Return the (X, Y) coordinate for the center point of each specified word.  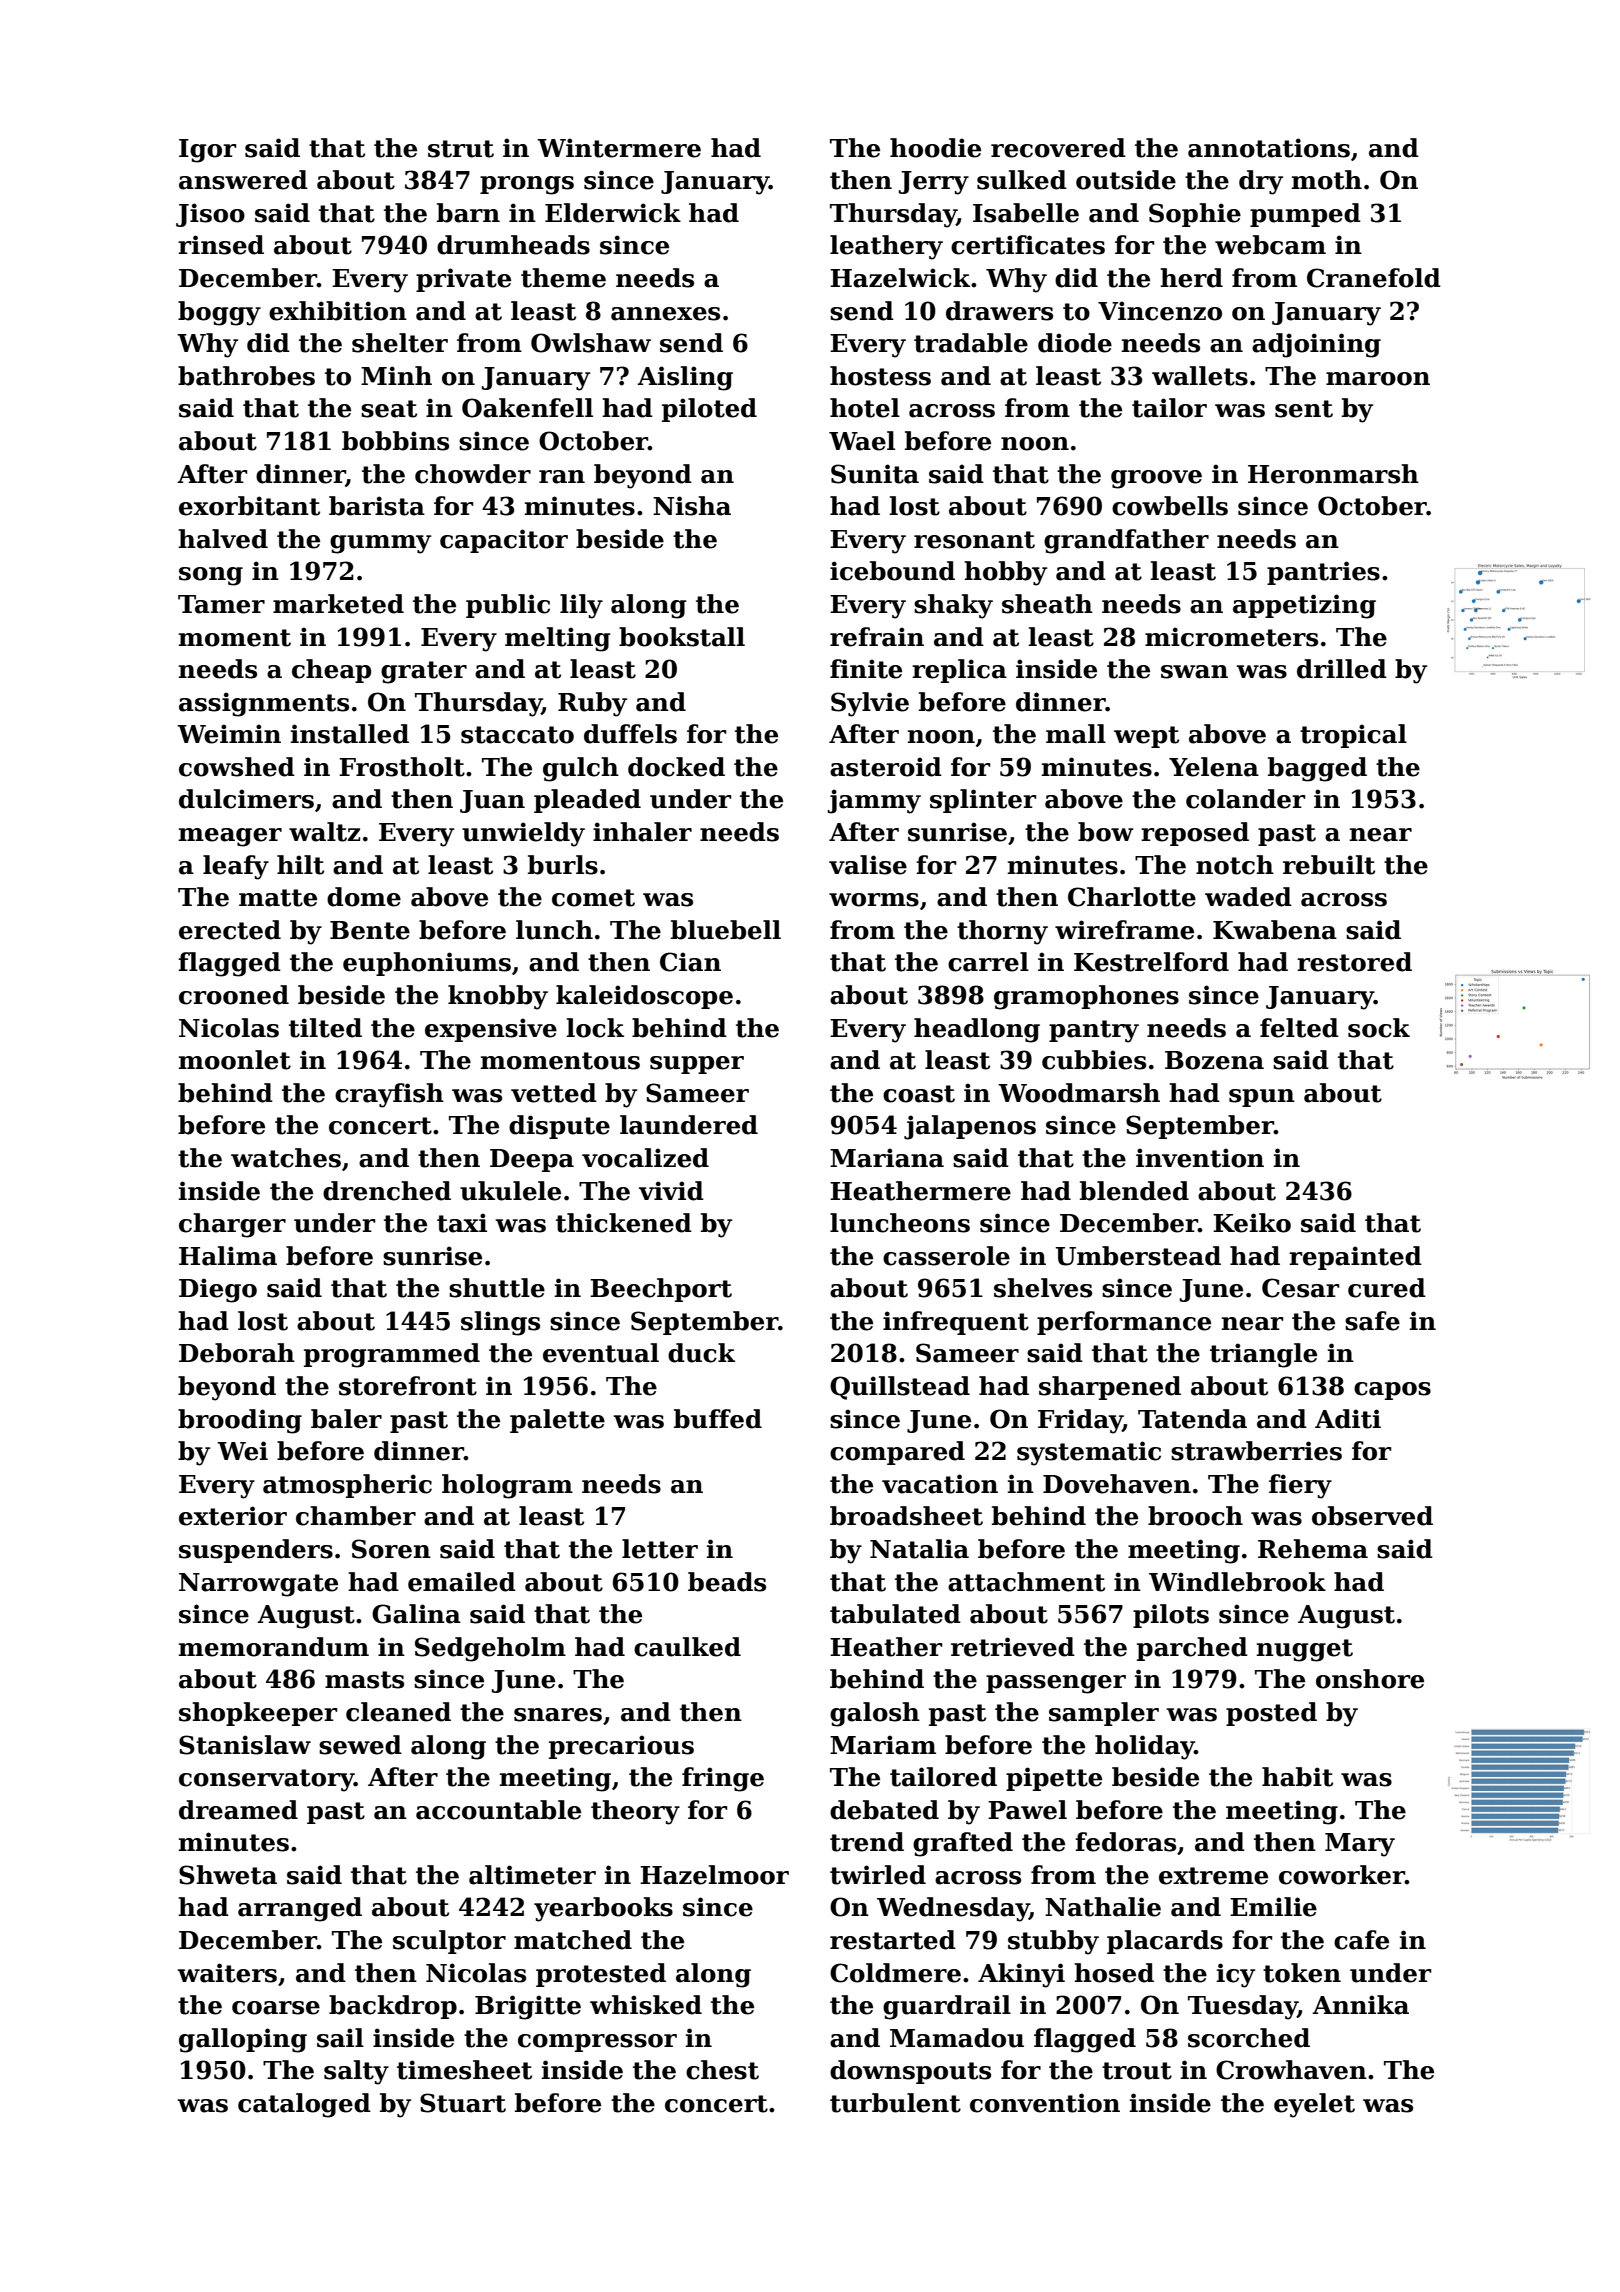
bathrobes (246, 376)
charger (232, 1225)
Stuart (463, 2103)
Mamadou (957, 2038)
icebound (892, 571)
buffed (718, 1419)
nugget (1304, 1650)
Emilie (1273, 1907)
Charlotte (1132, 897)
